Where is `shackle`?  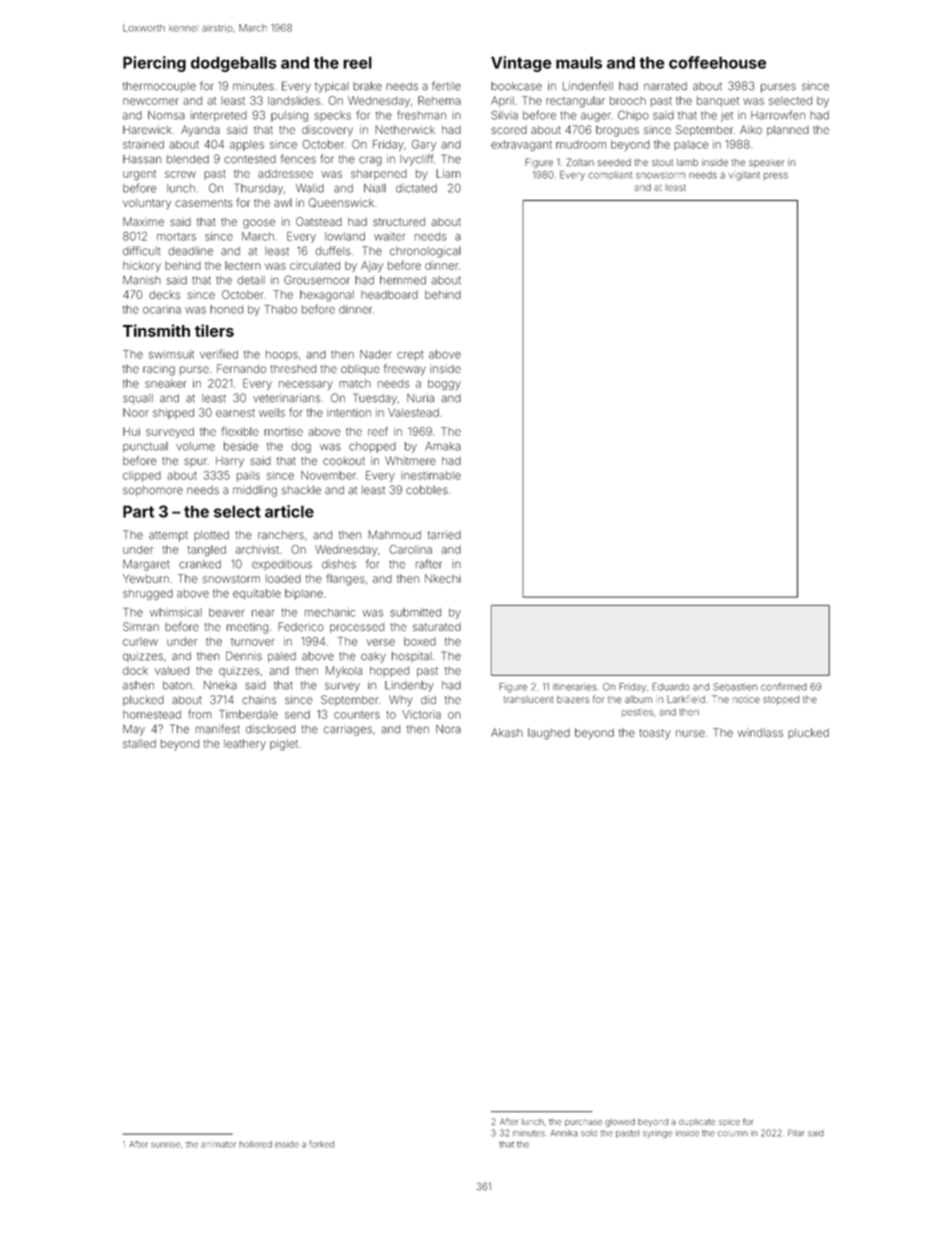
shackle is located at coordinates (301, 490).
